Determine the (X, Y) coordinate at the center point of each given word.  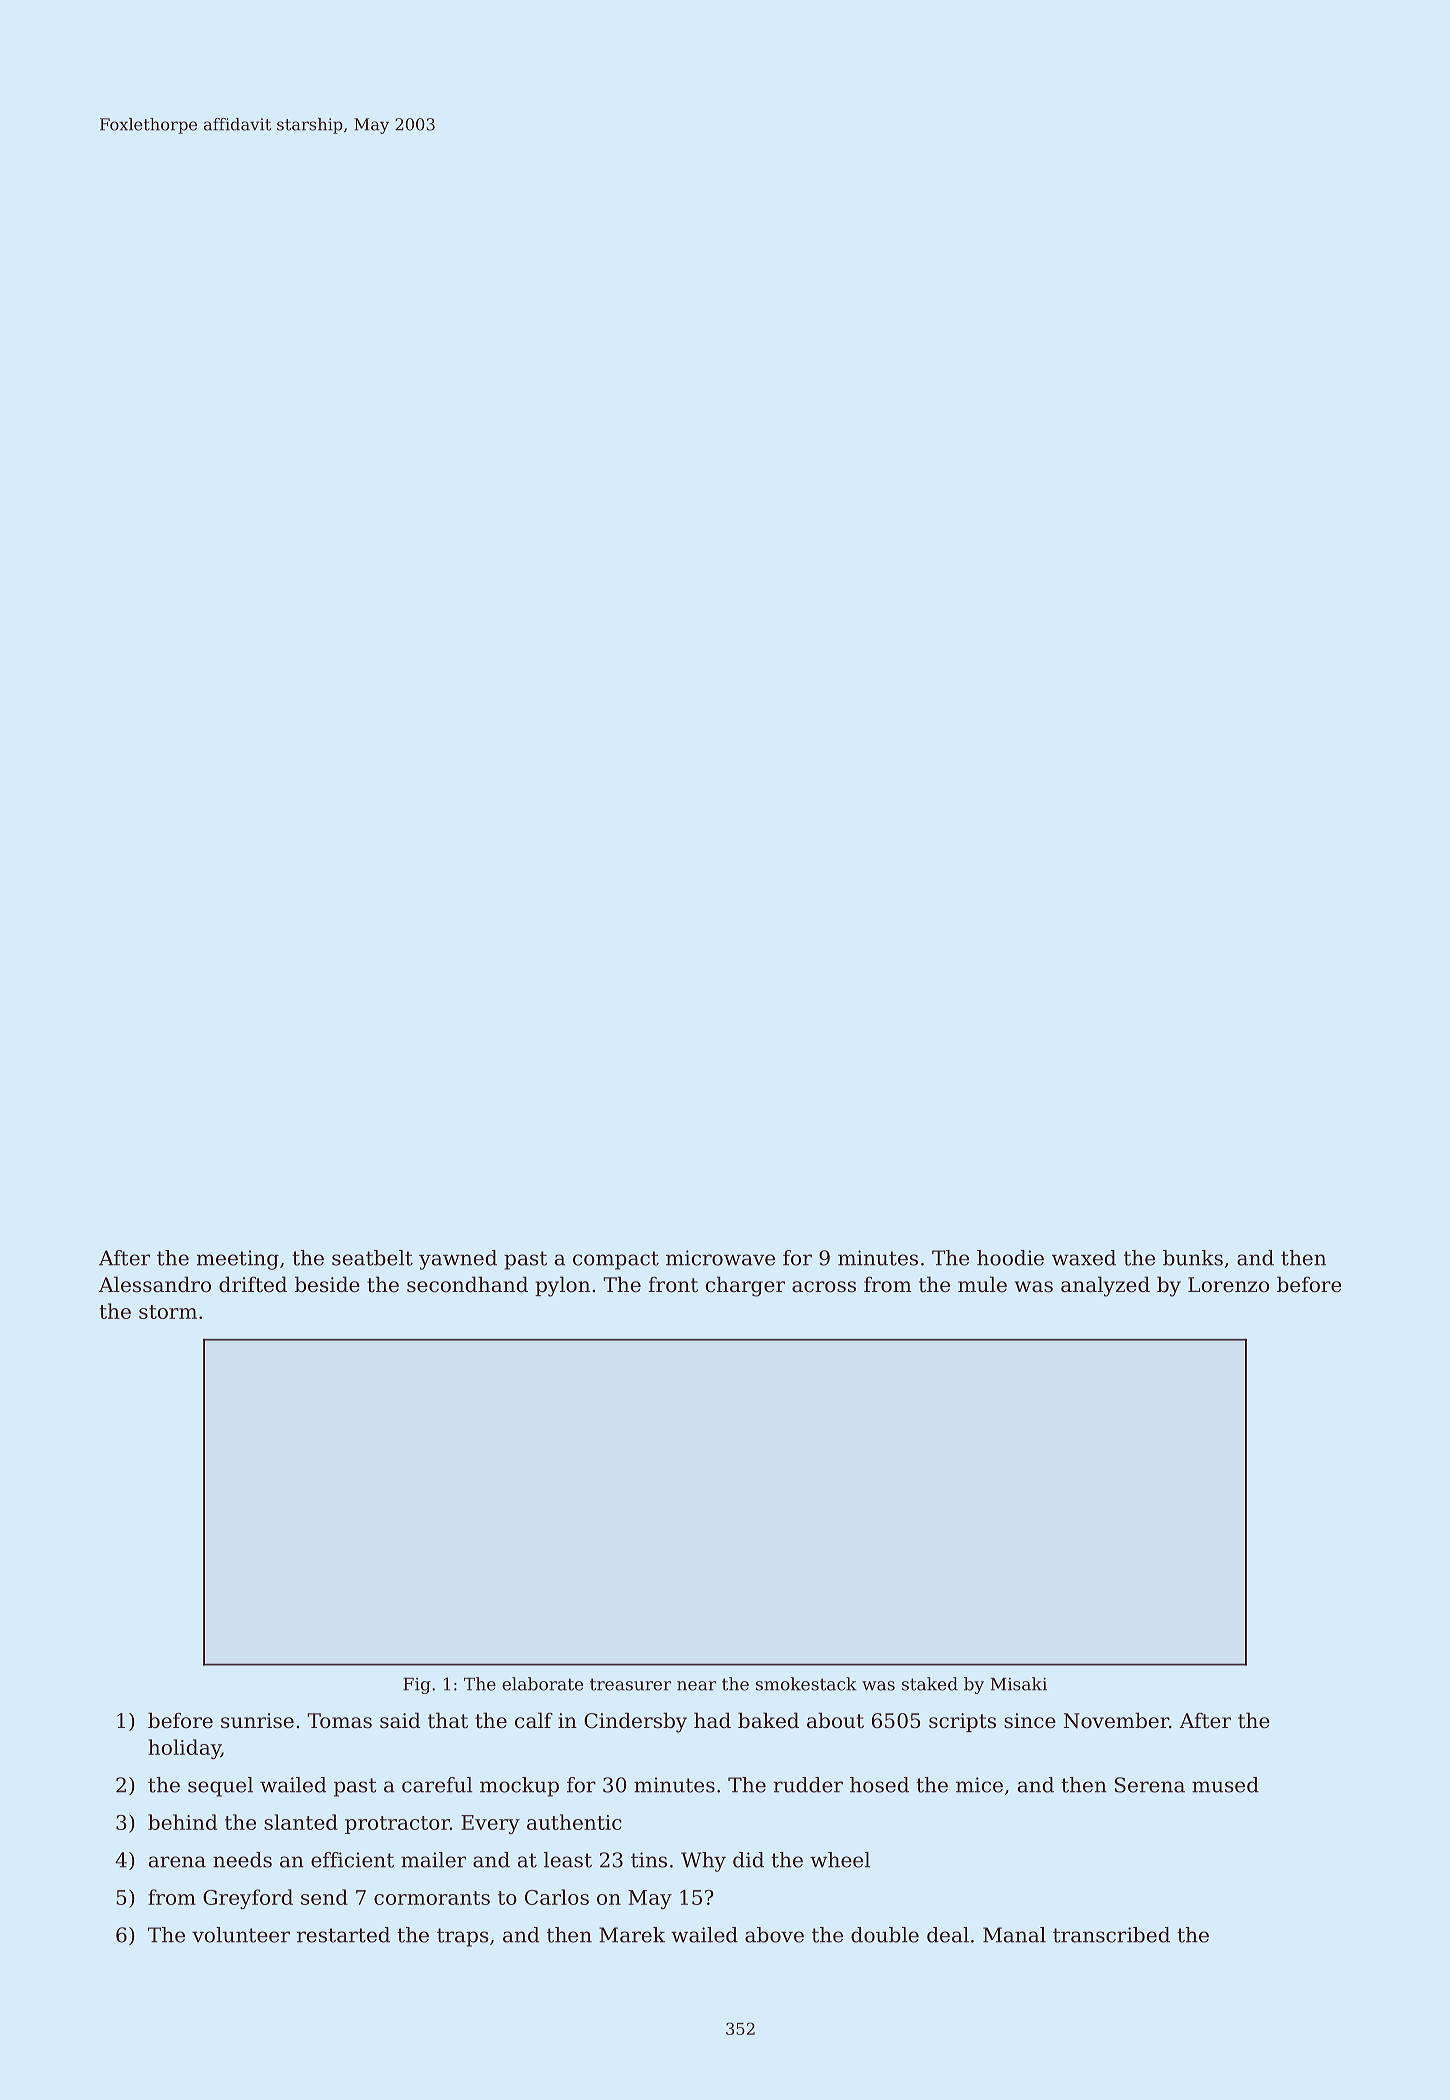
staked (930, 1684)
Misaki (1018, 1684)
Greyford (248, 1899)
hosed (879, 1785)
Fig (417, 1686)
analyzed (1105, 1286)
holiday (184, 1749)
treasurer (630, 1684)
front (673, 1284)
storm (168, 1312)
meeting (238, 1260)
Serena (1150, 1785)
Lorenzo (1228, 1285)
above (774, 1935)
